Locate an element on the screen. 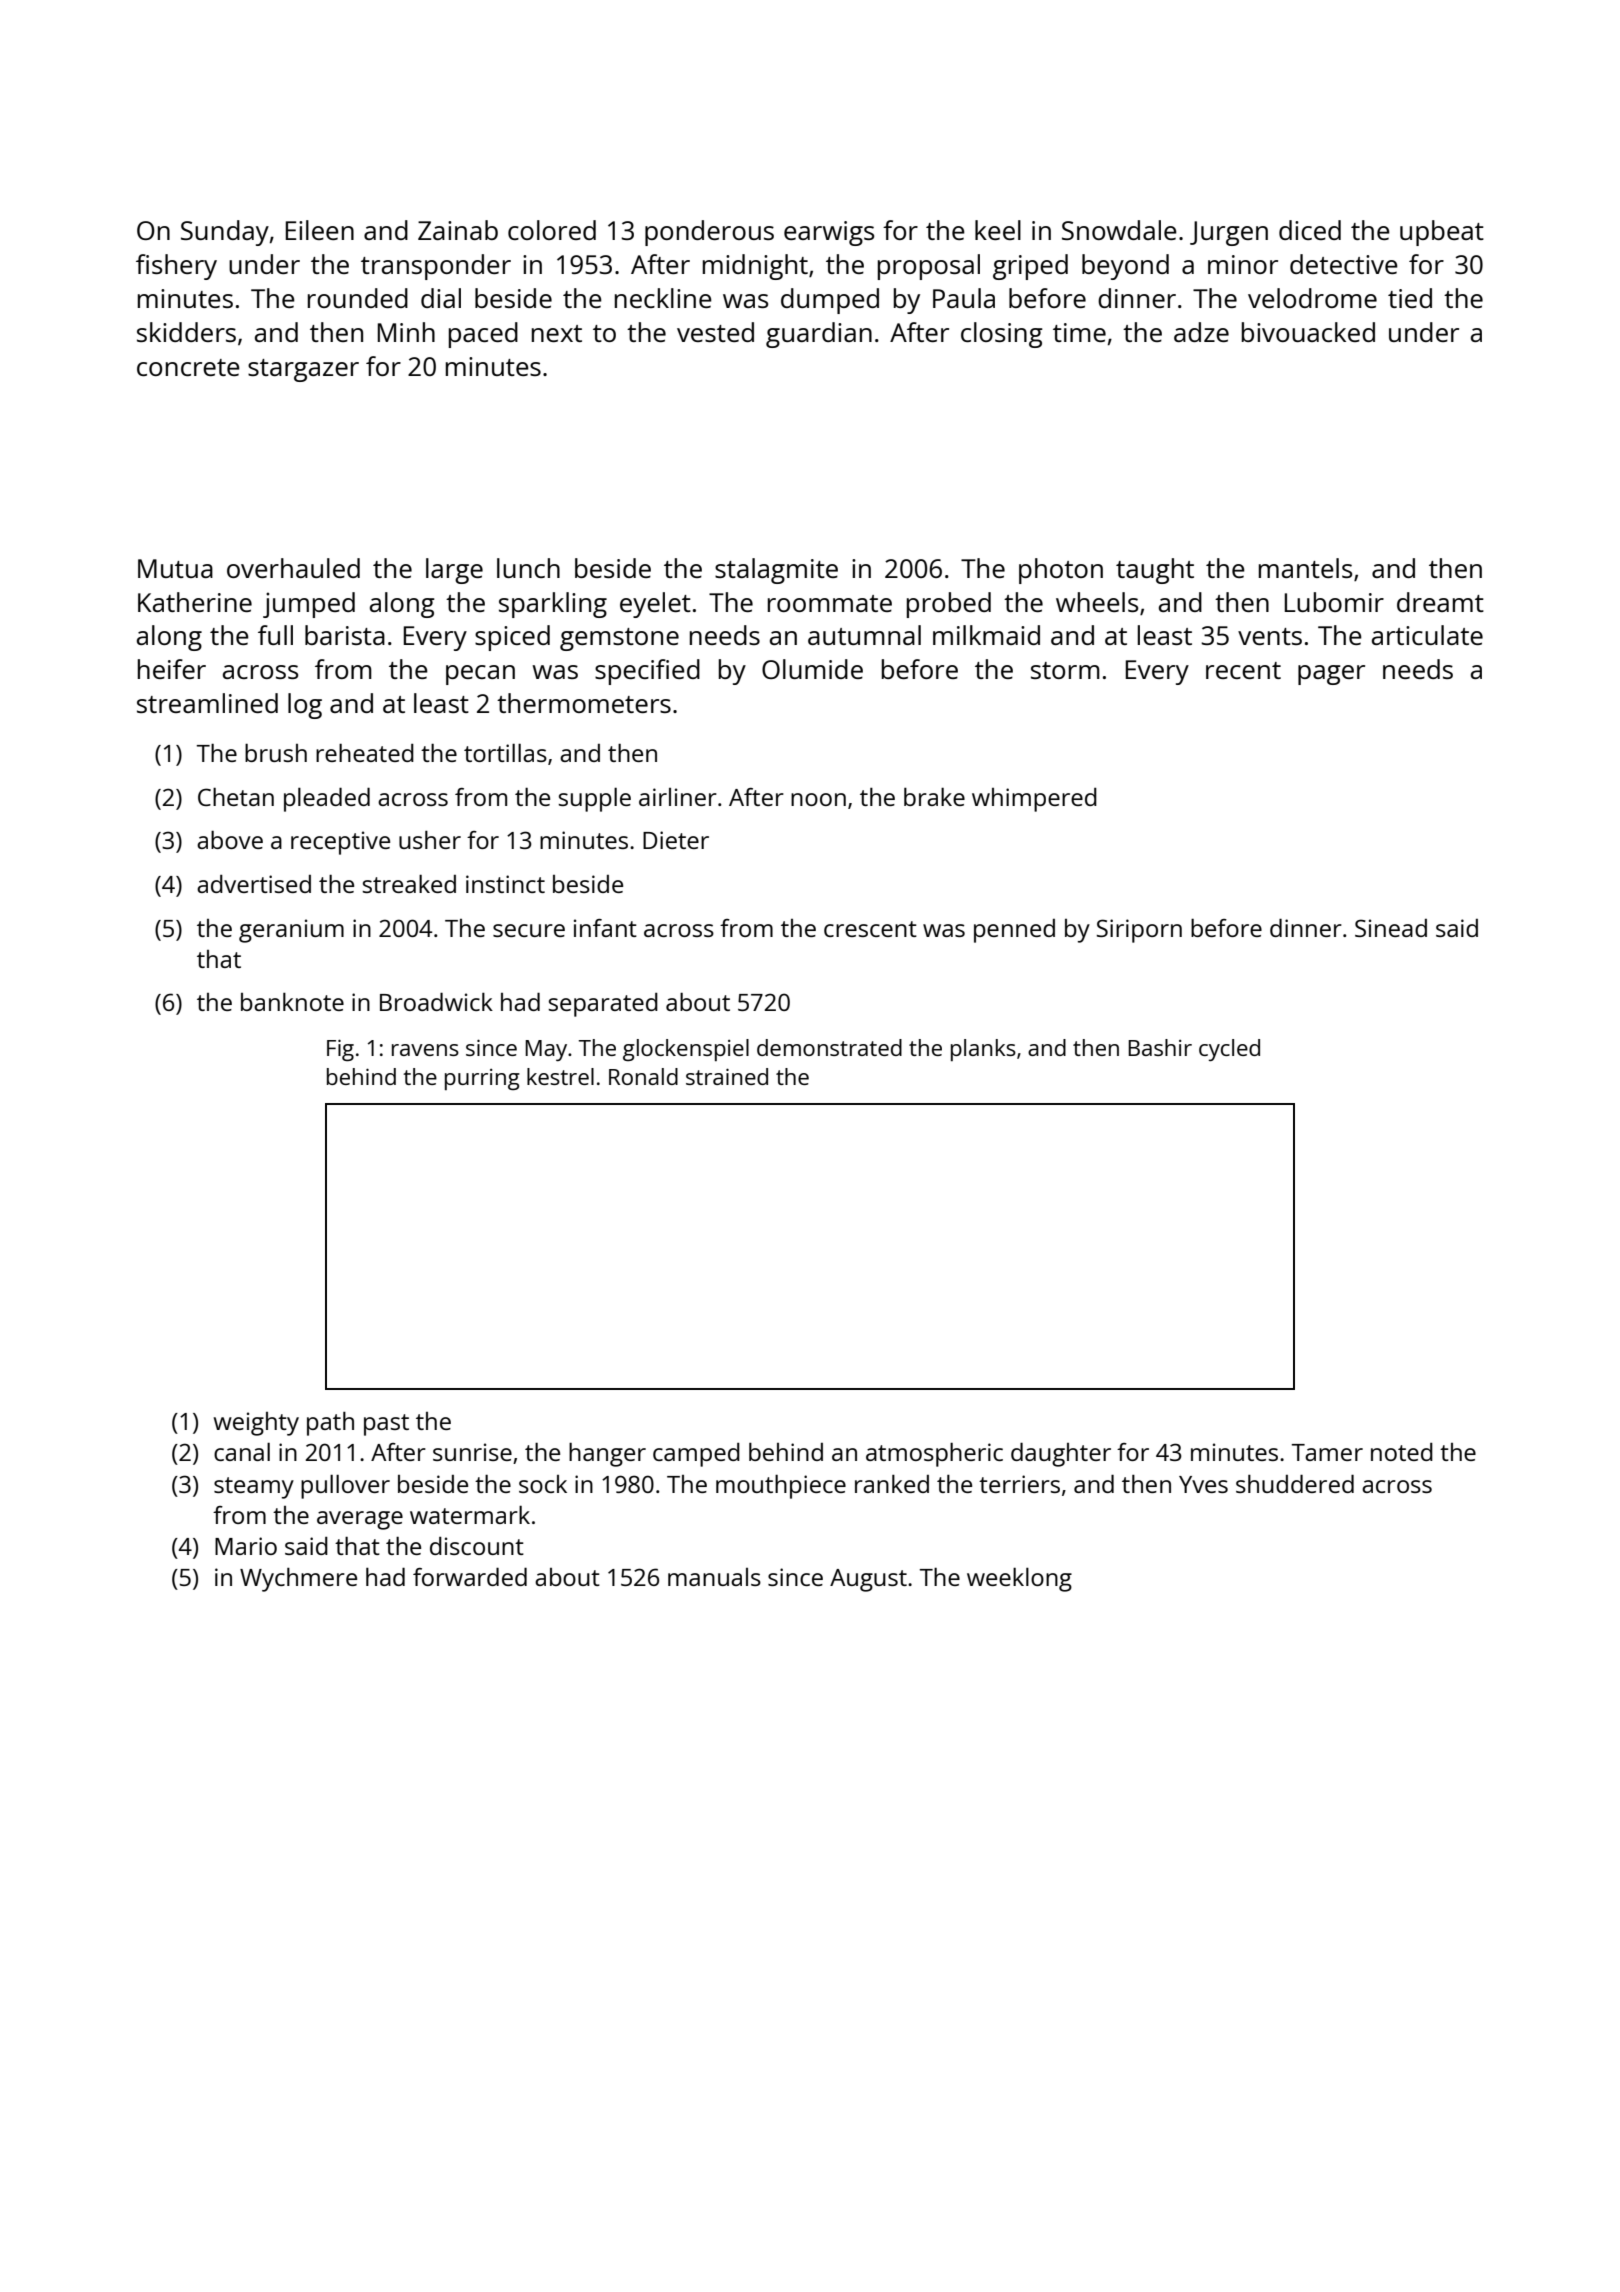 The height and width of the screenshot is (2292, 1620). neckline is located at coordinates (663, 298).
